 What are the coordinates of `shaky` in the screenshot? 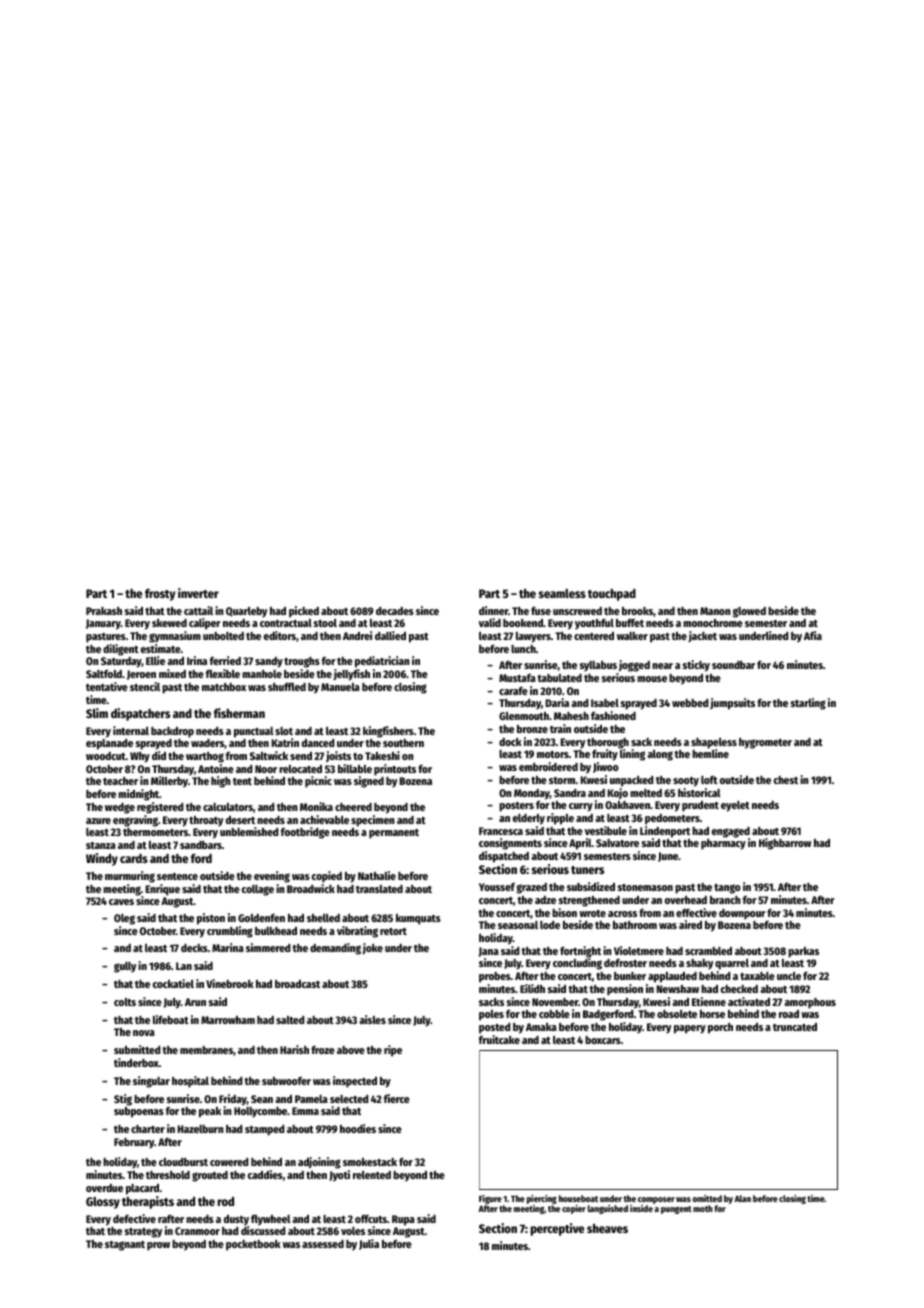 It's located at (699, 964).
